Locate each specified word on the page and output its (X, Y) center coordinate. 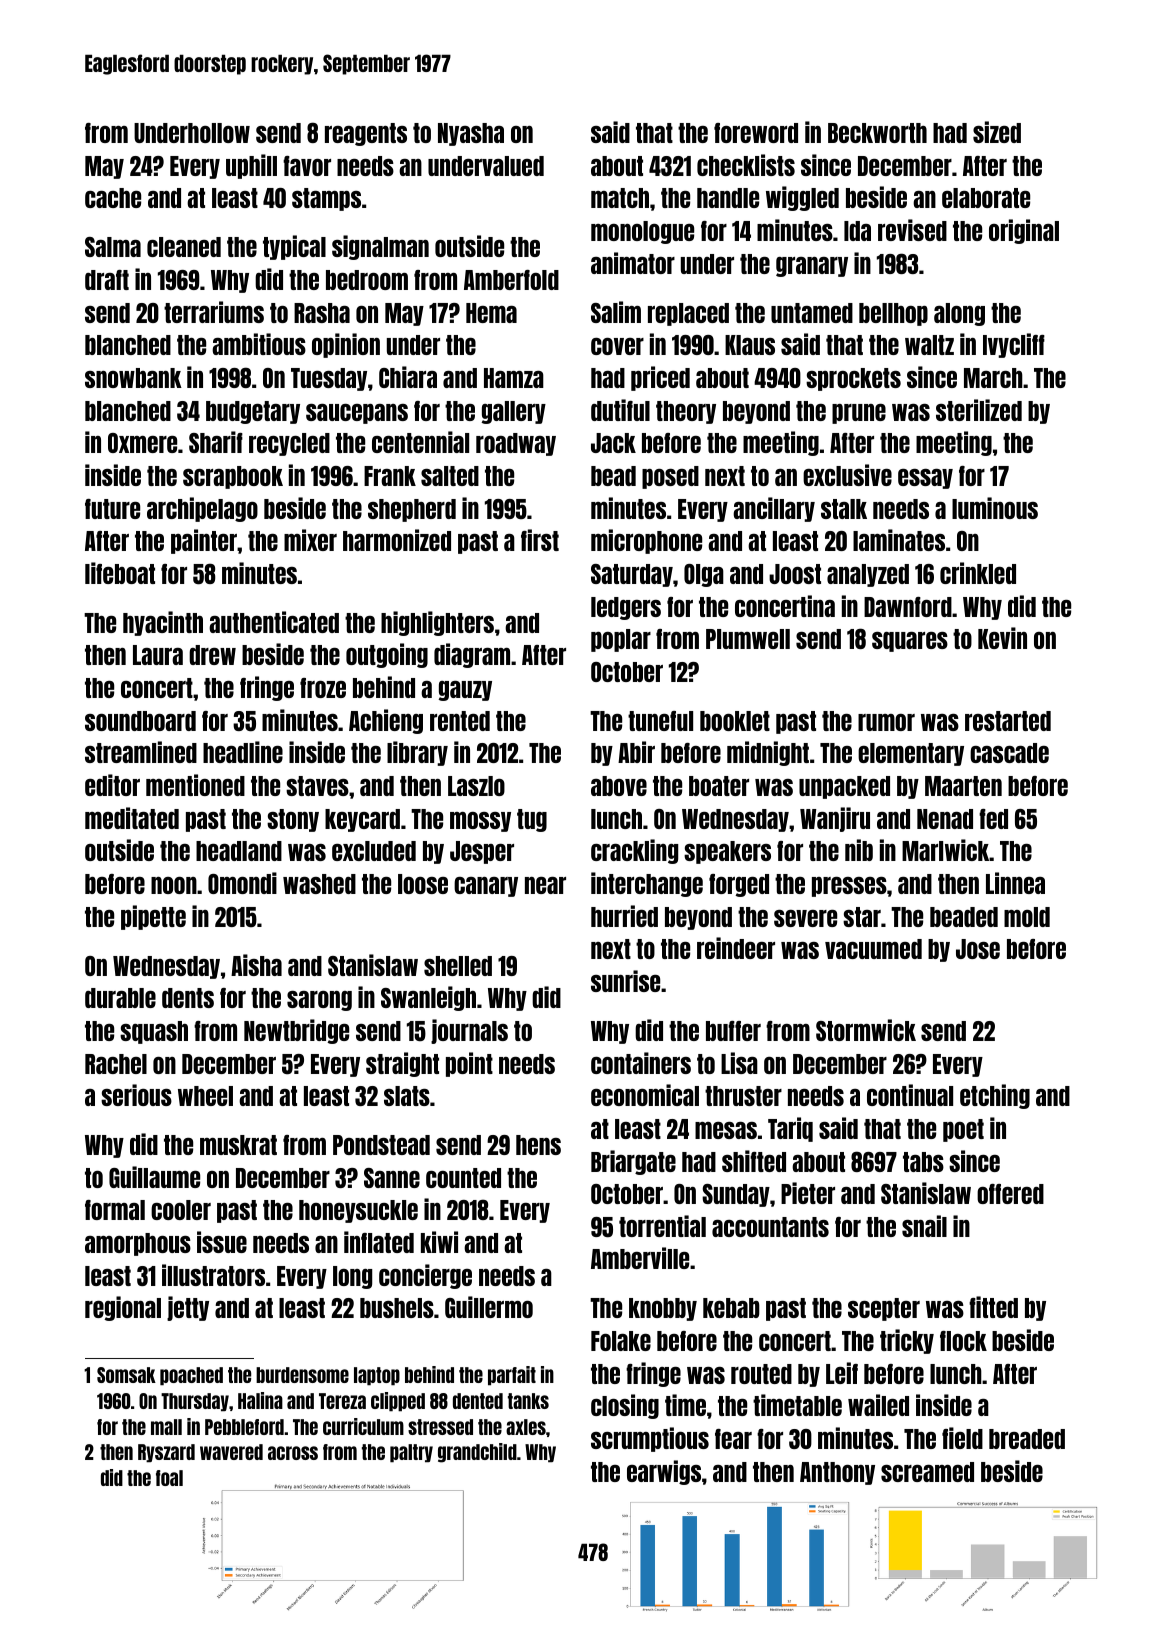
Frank (390, 476)
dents (188, 998)
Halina (260, 1400)
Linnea (1015, 883)
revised (912, 230)
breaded (1027, 1439)
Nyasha (471, 134)
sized (997, 132)
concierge (425, 1276)
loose (423, 884)
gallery (513, 412)
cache (113, 198)
